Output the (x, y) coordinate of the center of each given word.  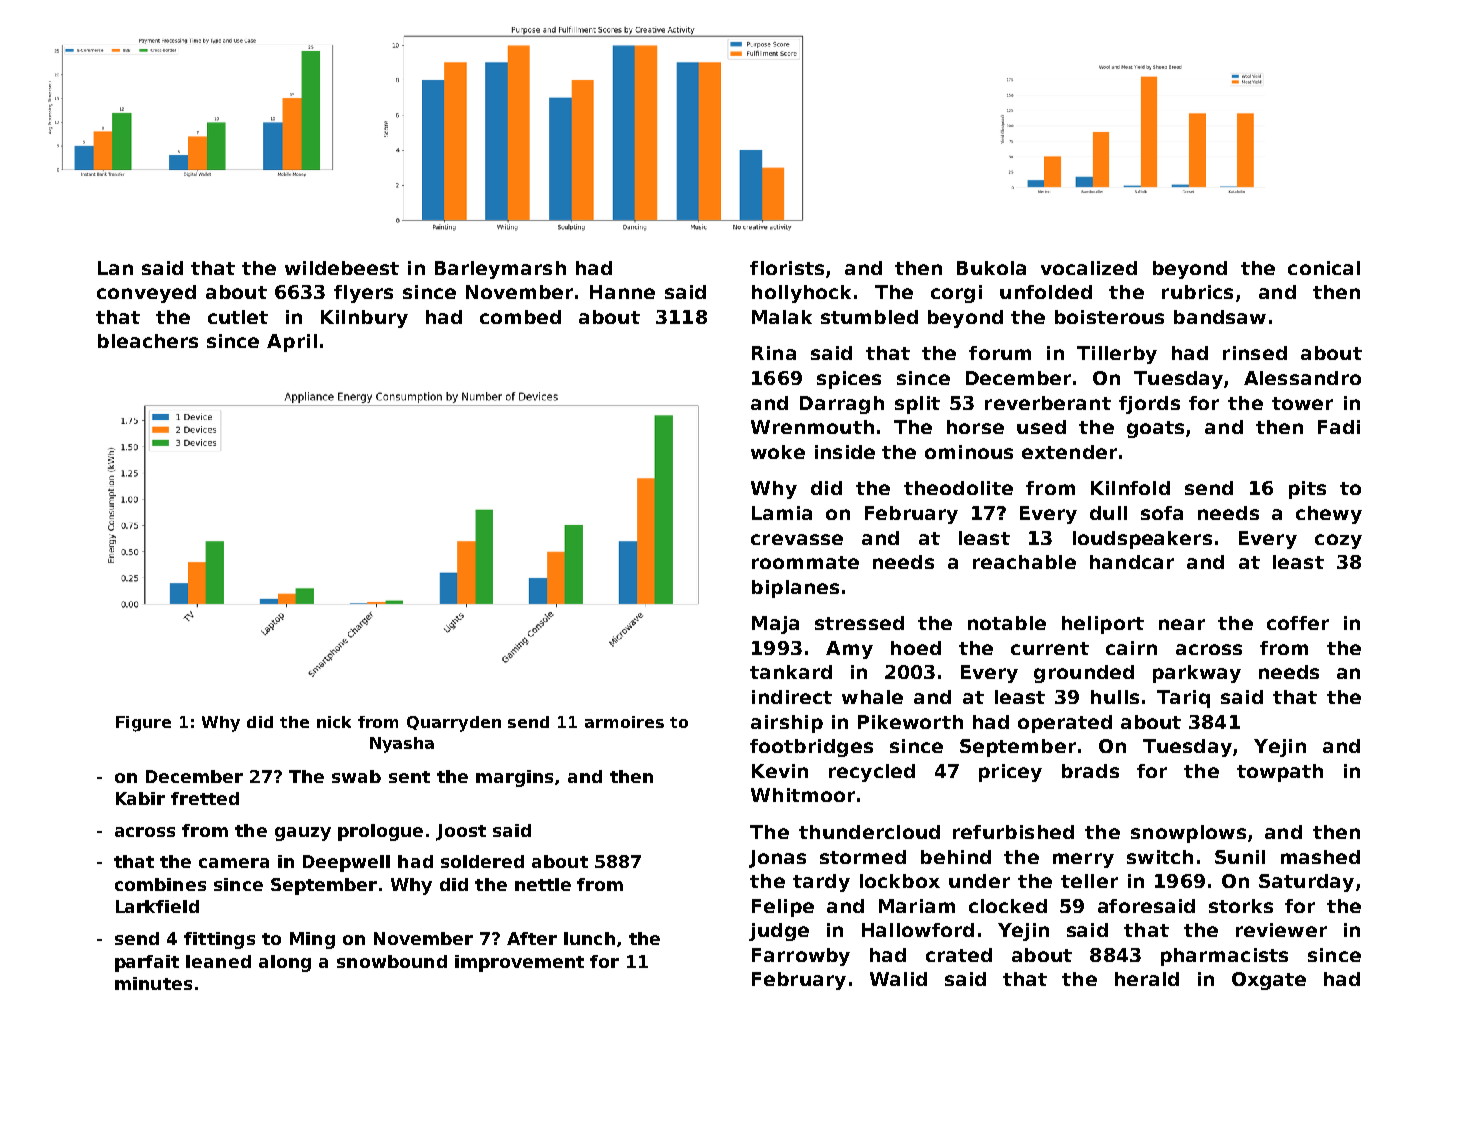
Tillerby (1117, 355)
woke (778, 452)
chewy (1329, 515)
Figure (143, 724)
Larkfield (157, 906)
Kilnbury (364, 319)
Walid (898, 979)
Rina (774, 353)
